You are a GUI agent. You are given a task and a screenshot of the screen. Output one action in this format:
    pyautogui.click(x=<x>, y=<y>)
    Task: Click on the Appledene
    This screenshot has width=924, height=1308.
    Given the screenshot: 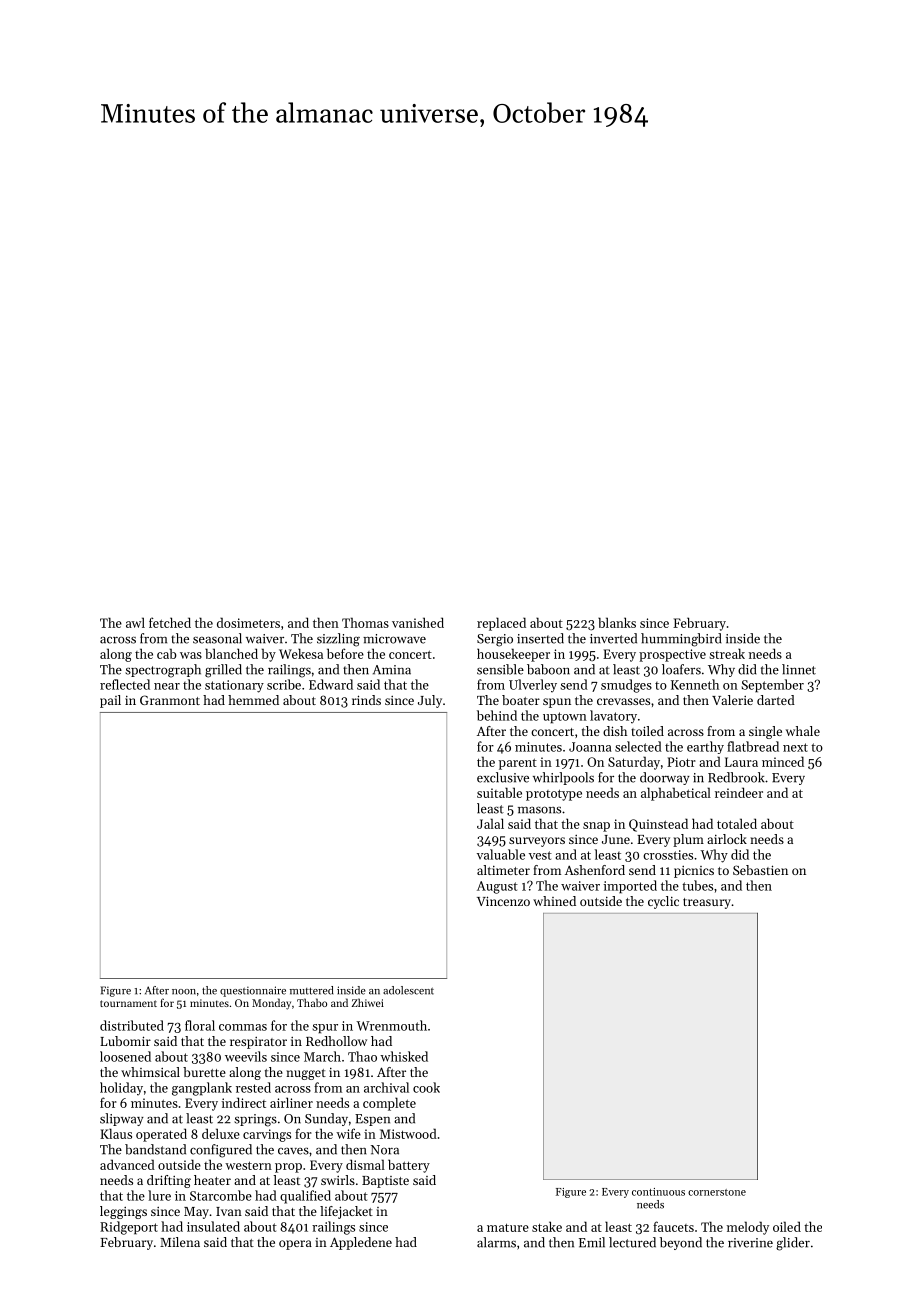 What is the action you would take?
    pyautogui.click(x=361, y=1243)
